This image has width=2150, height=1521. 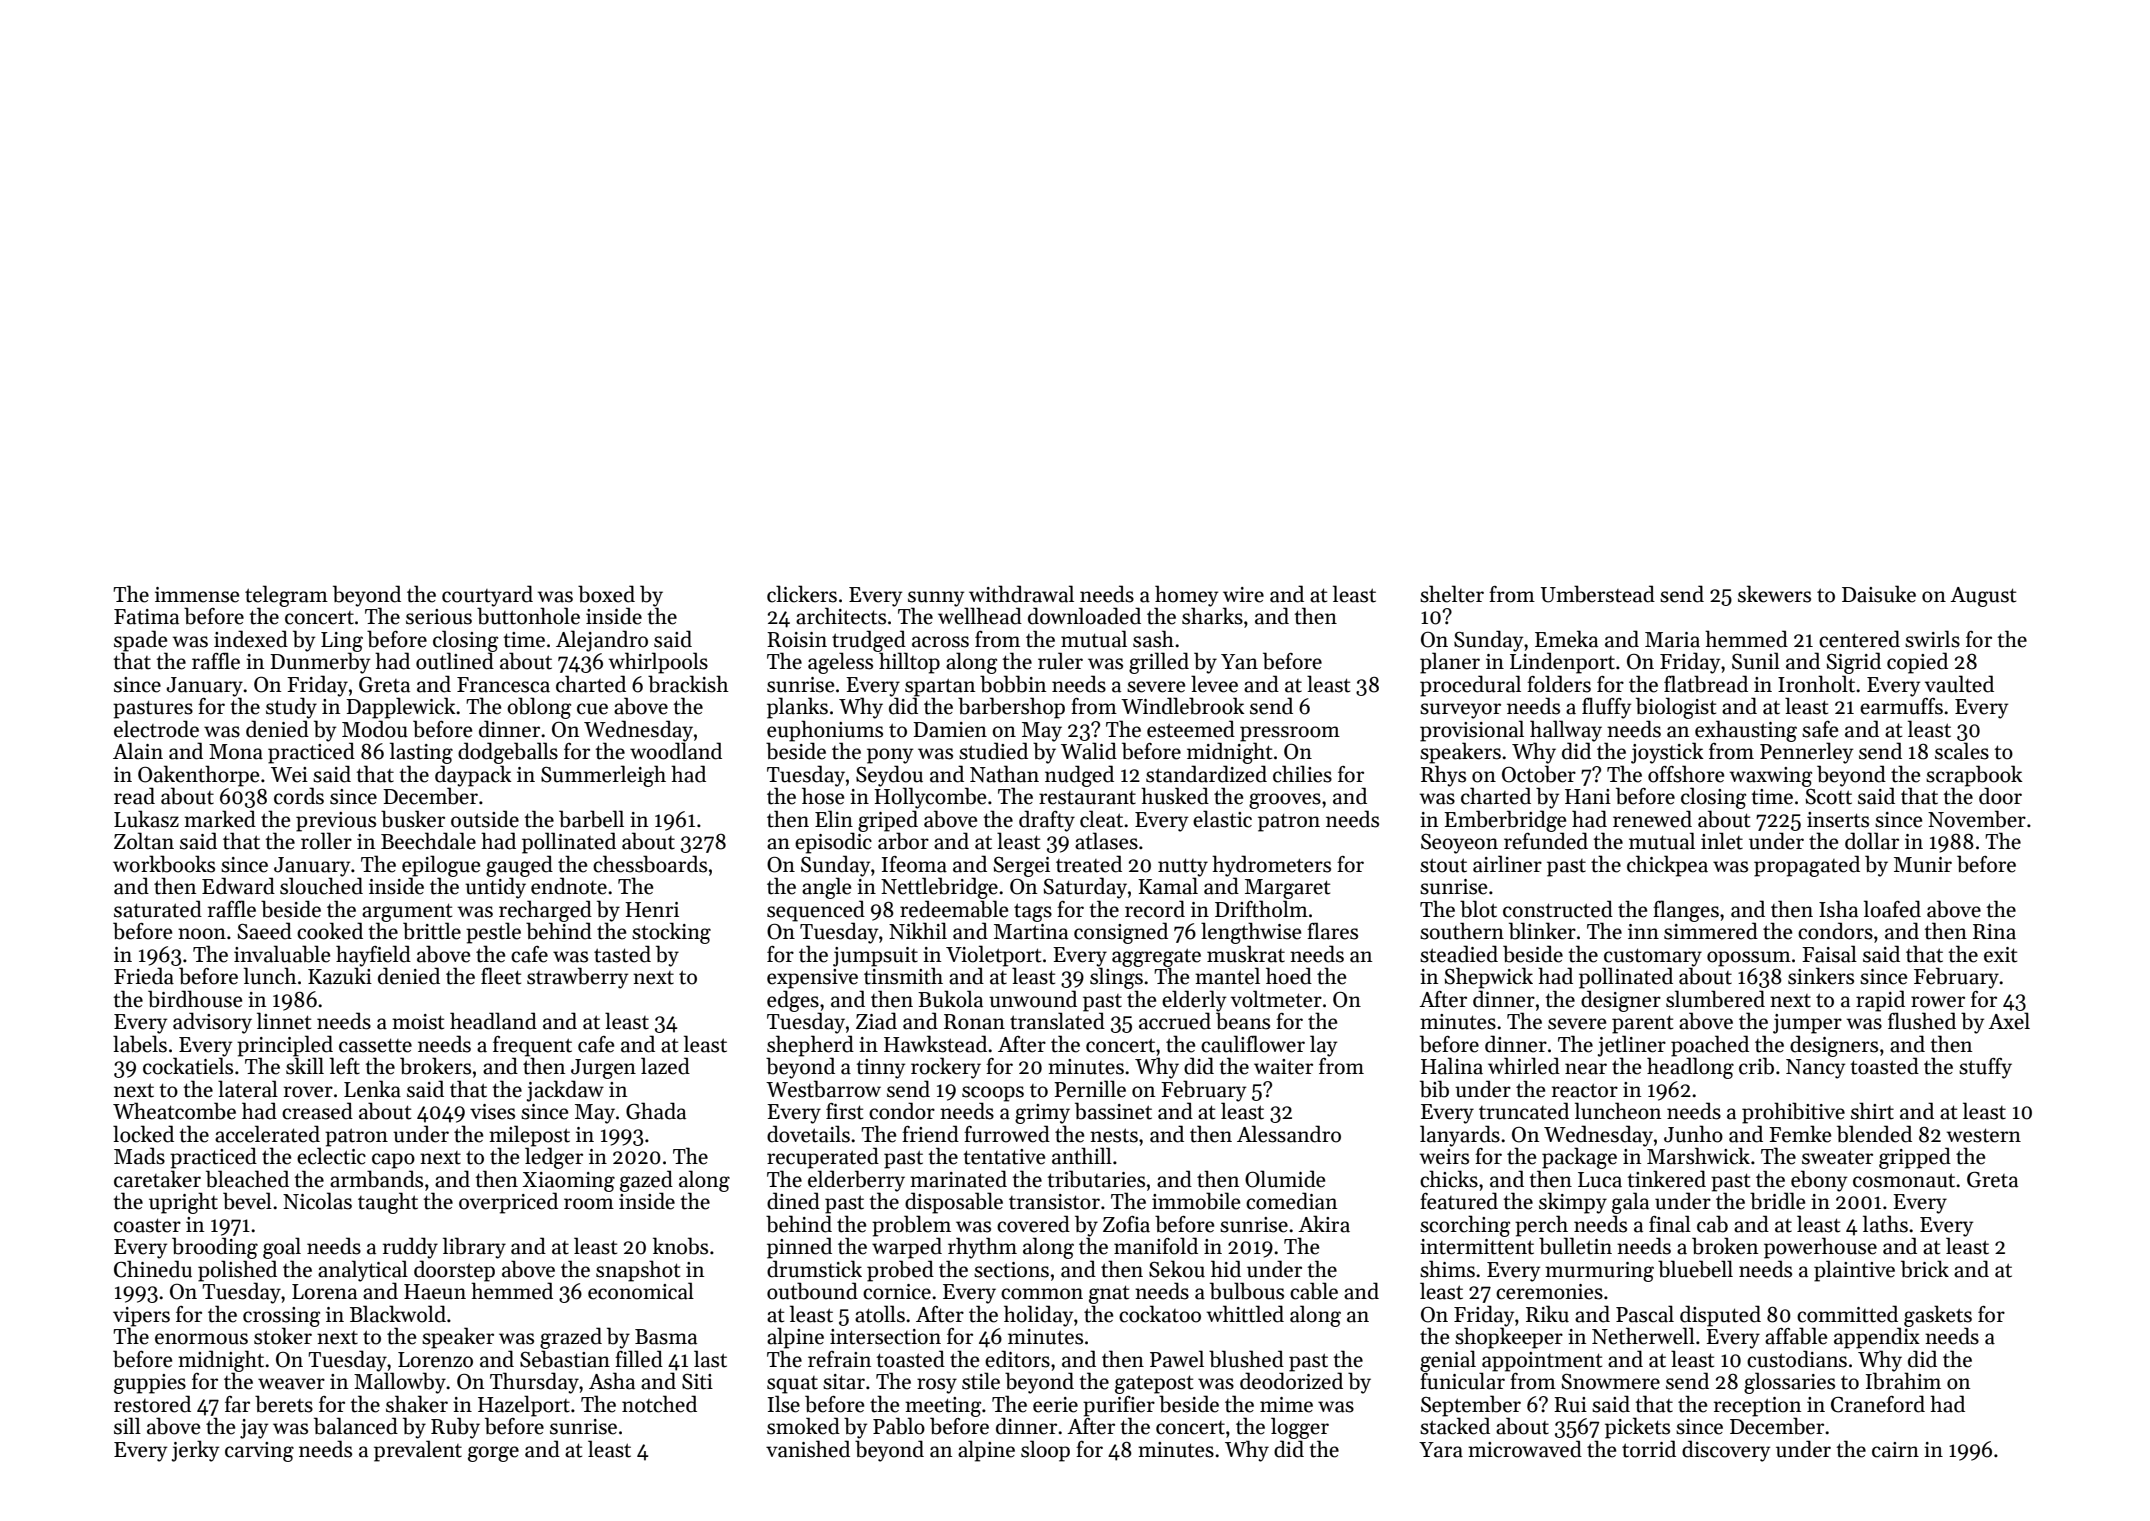 What do you see at coordinates (1243, 595) in the image?
I see `wire` at bounding box center [1243, 595].
